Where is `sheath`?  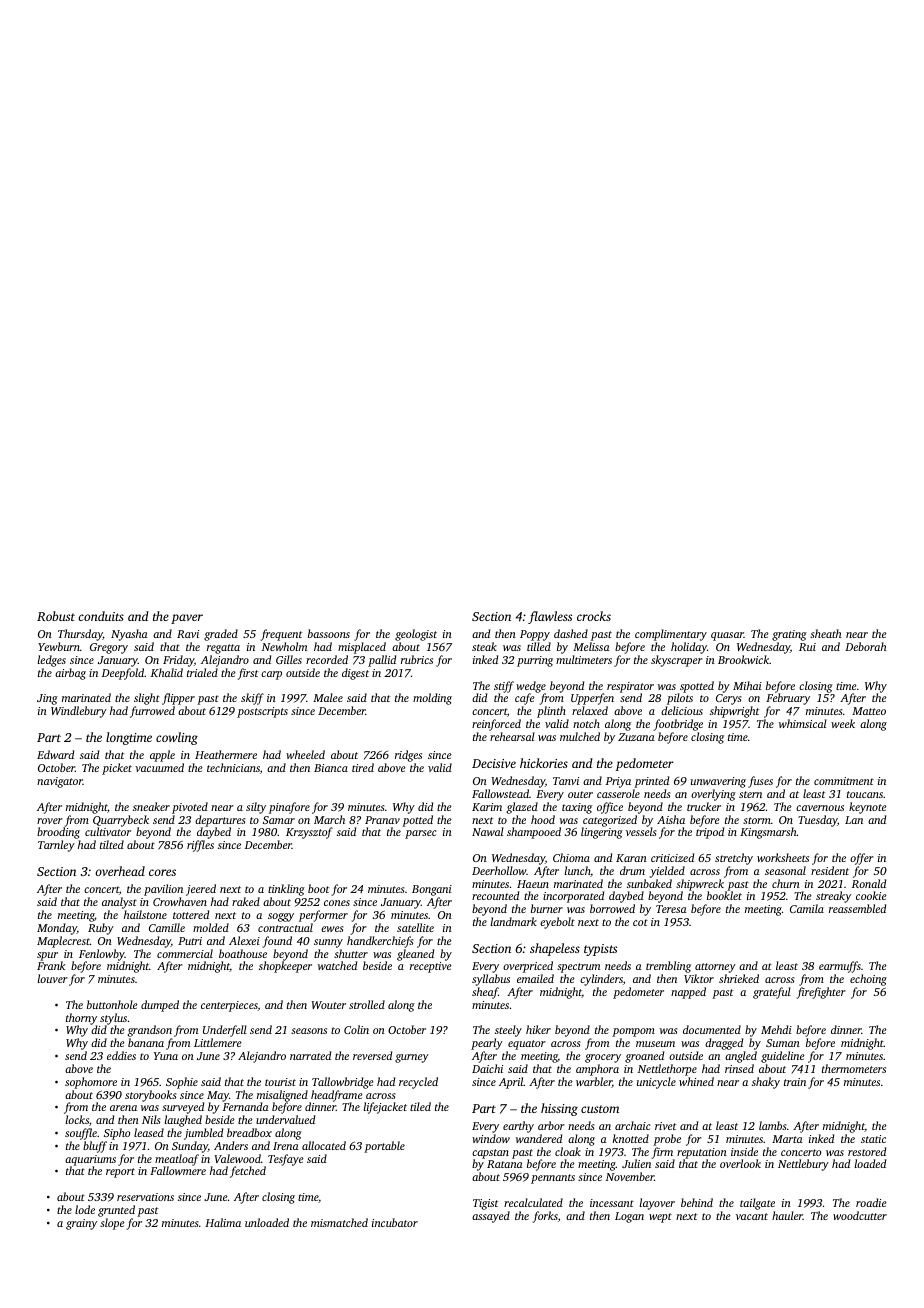
sheath is located at coordinates (825, 633).
